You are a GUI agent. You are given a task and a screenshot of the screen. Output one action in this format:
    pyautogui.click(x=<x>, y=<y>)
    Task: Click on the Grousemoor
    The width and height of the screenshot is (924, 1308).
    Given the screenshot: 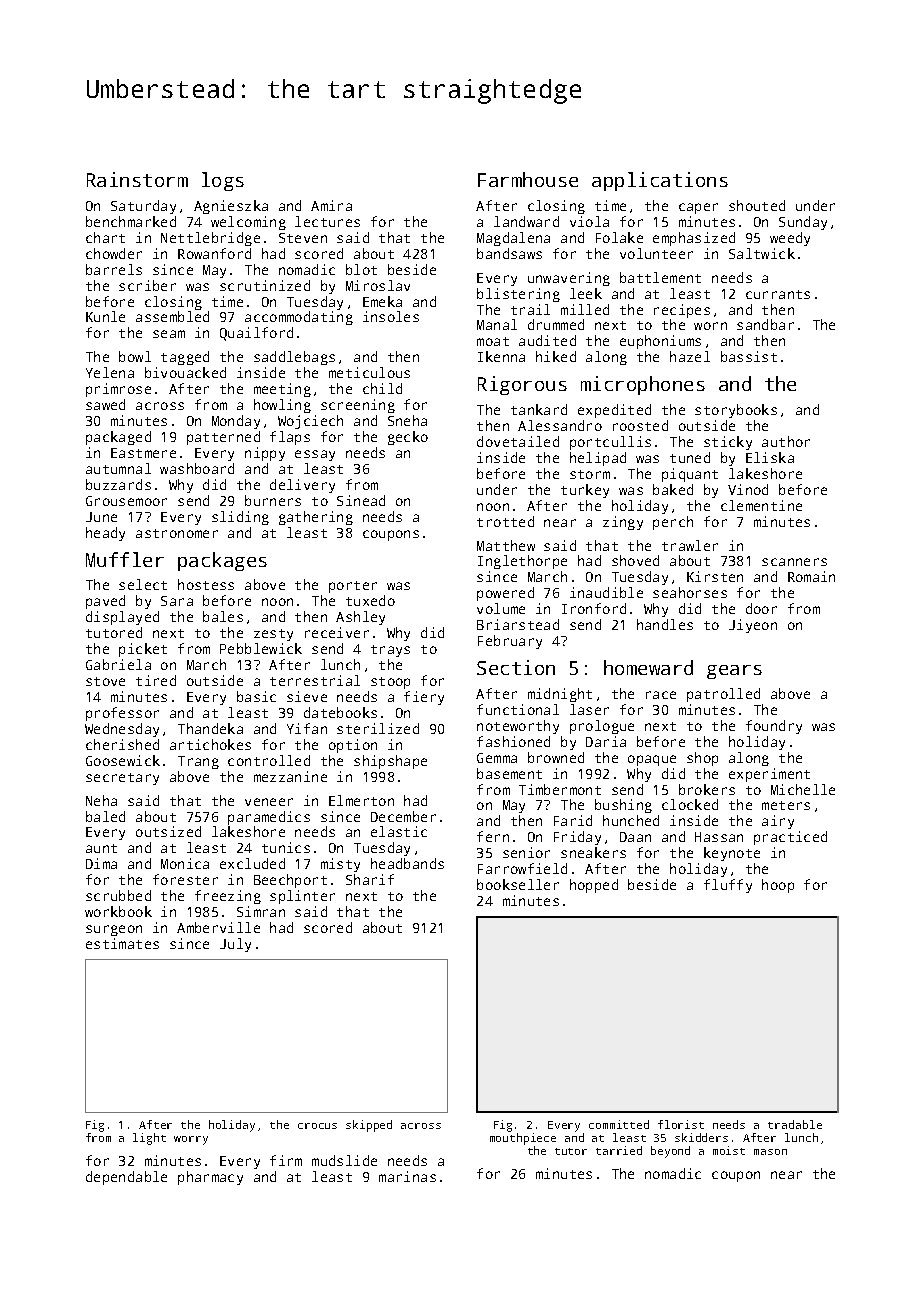 What is the action you would take?
    pyautogui.click(x=126, y=501)
